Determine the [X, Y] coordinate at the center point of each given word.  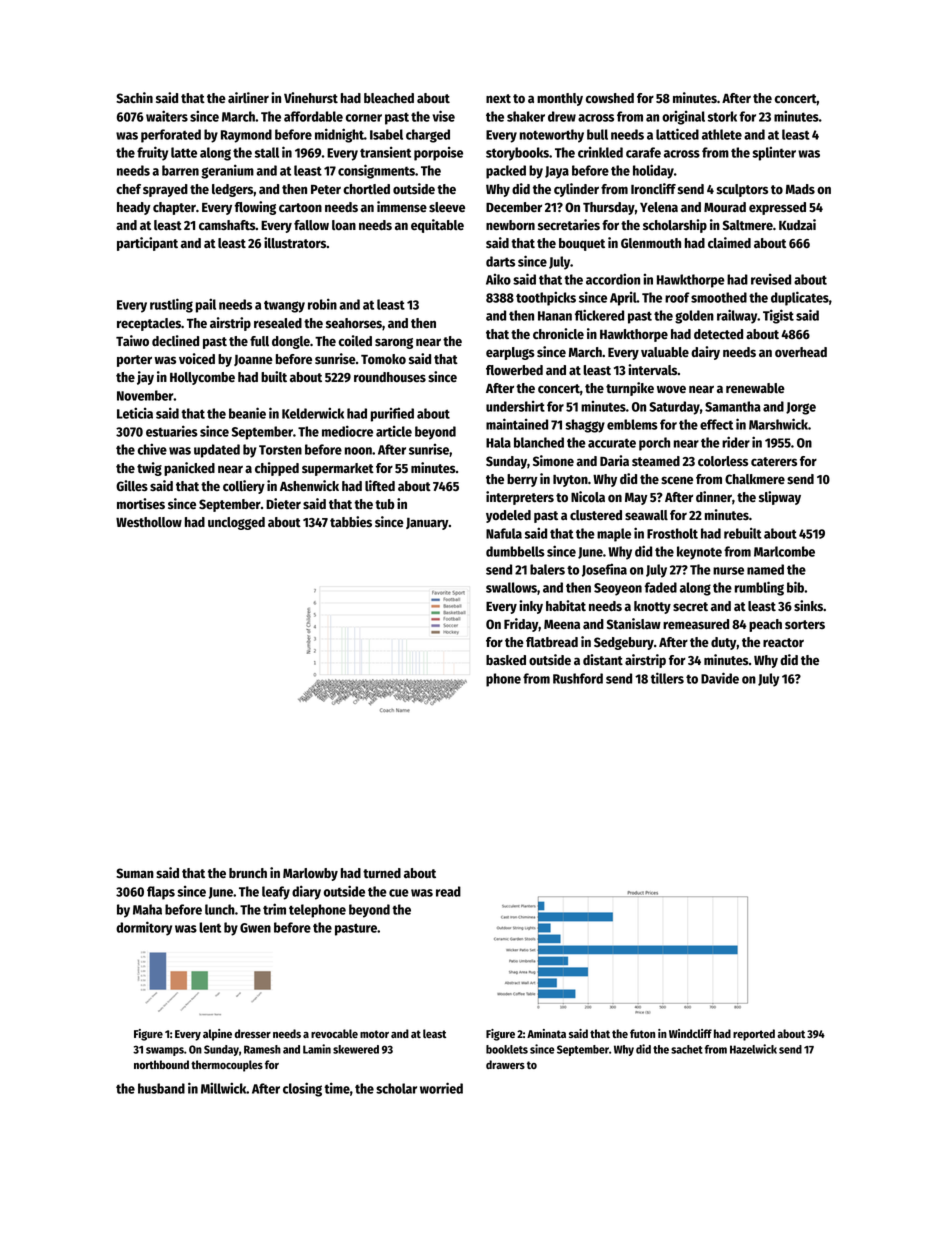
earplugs [510, 353]
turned [382, 873]
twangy [284, 306]
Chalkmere [755, 479]
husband [161, 1088]
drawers [505, 1064]
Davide [720, 678]
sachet [687, 1049]
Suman [135, 873]
